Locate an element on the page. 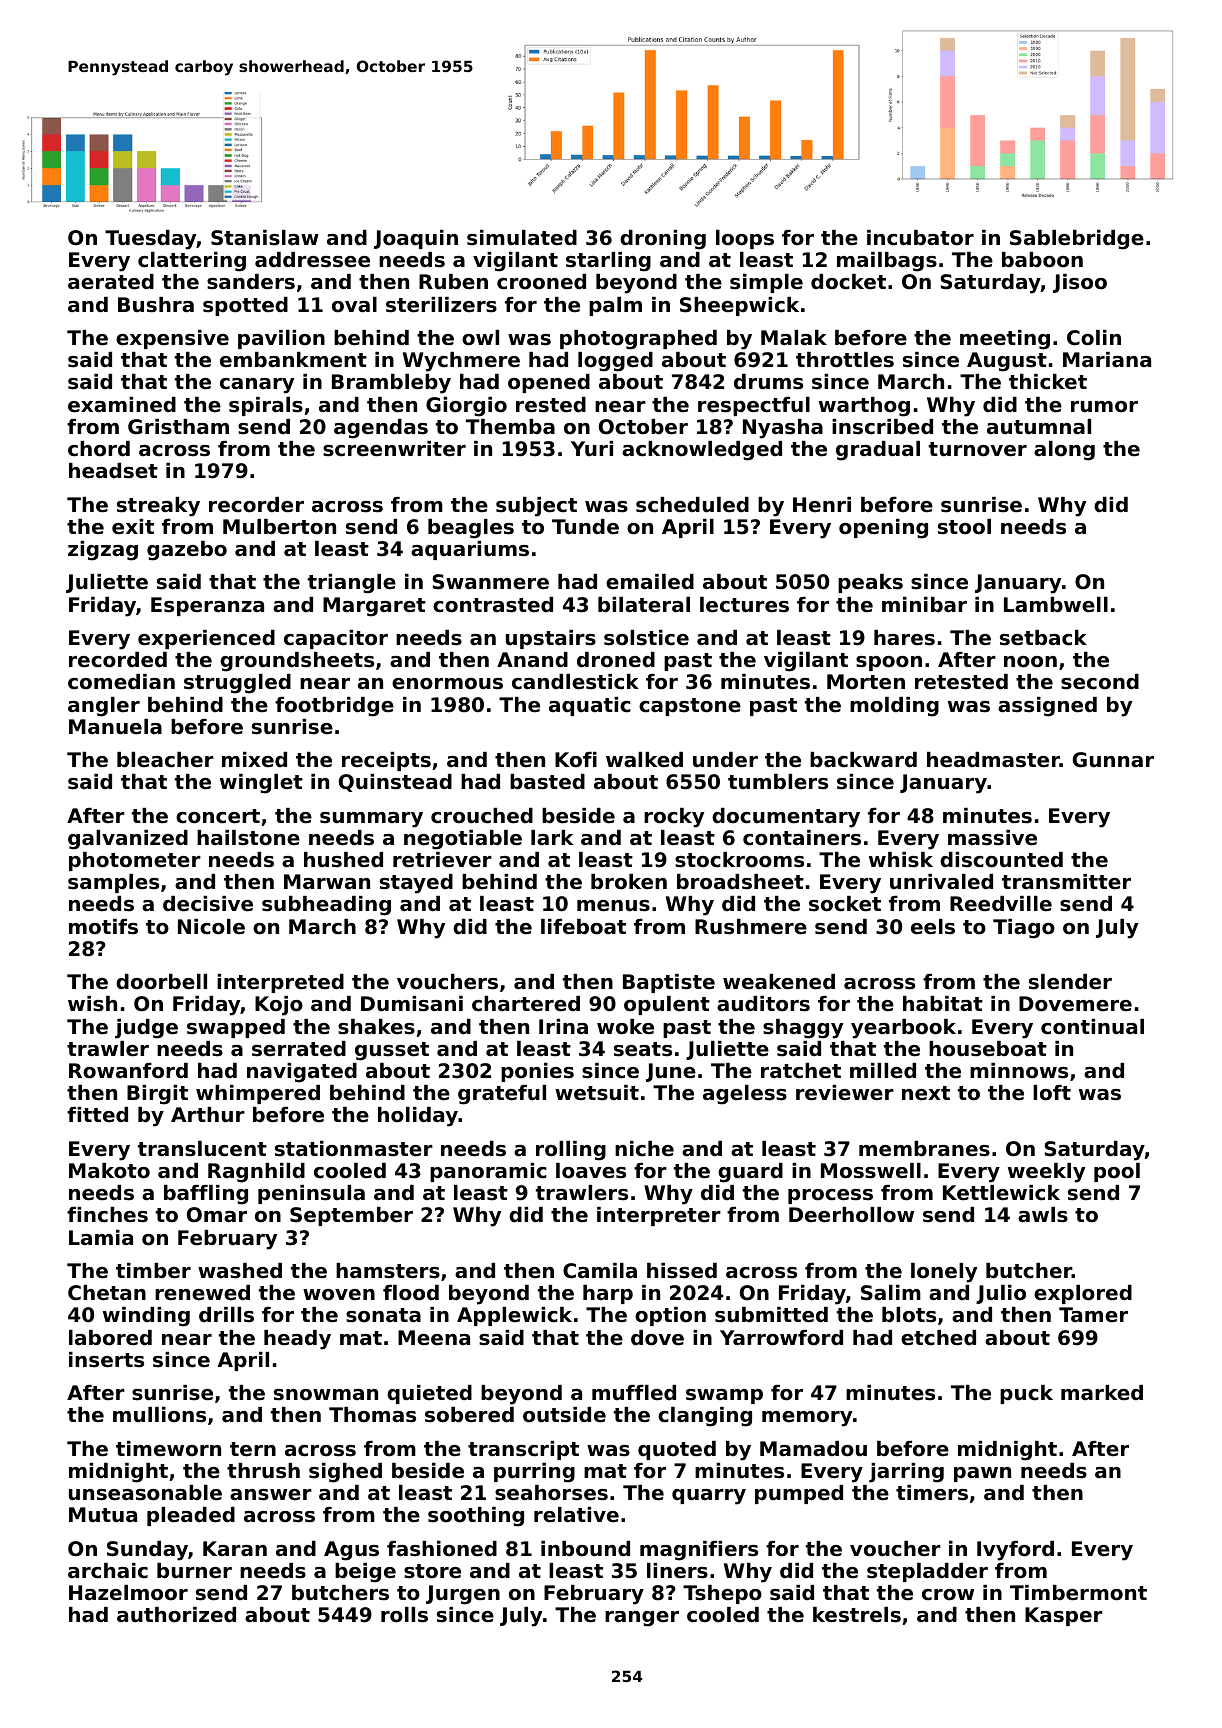 The width and height of the image is (1222, 1728). rumor is located at coordinates (1104, 407).
